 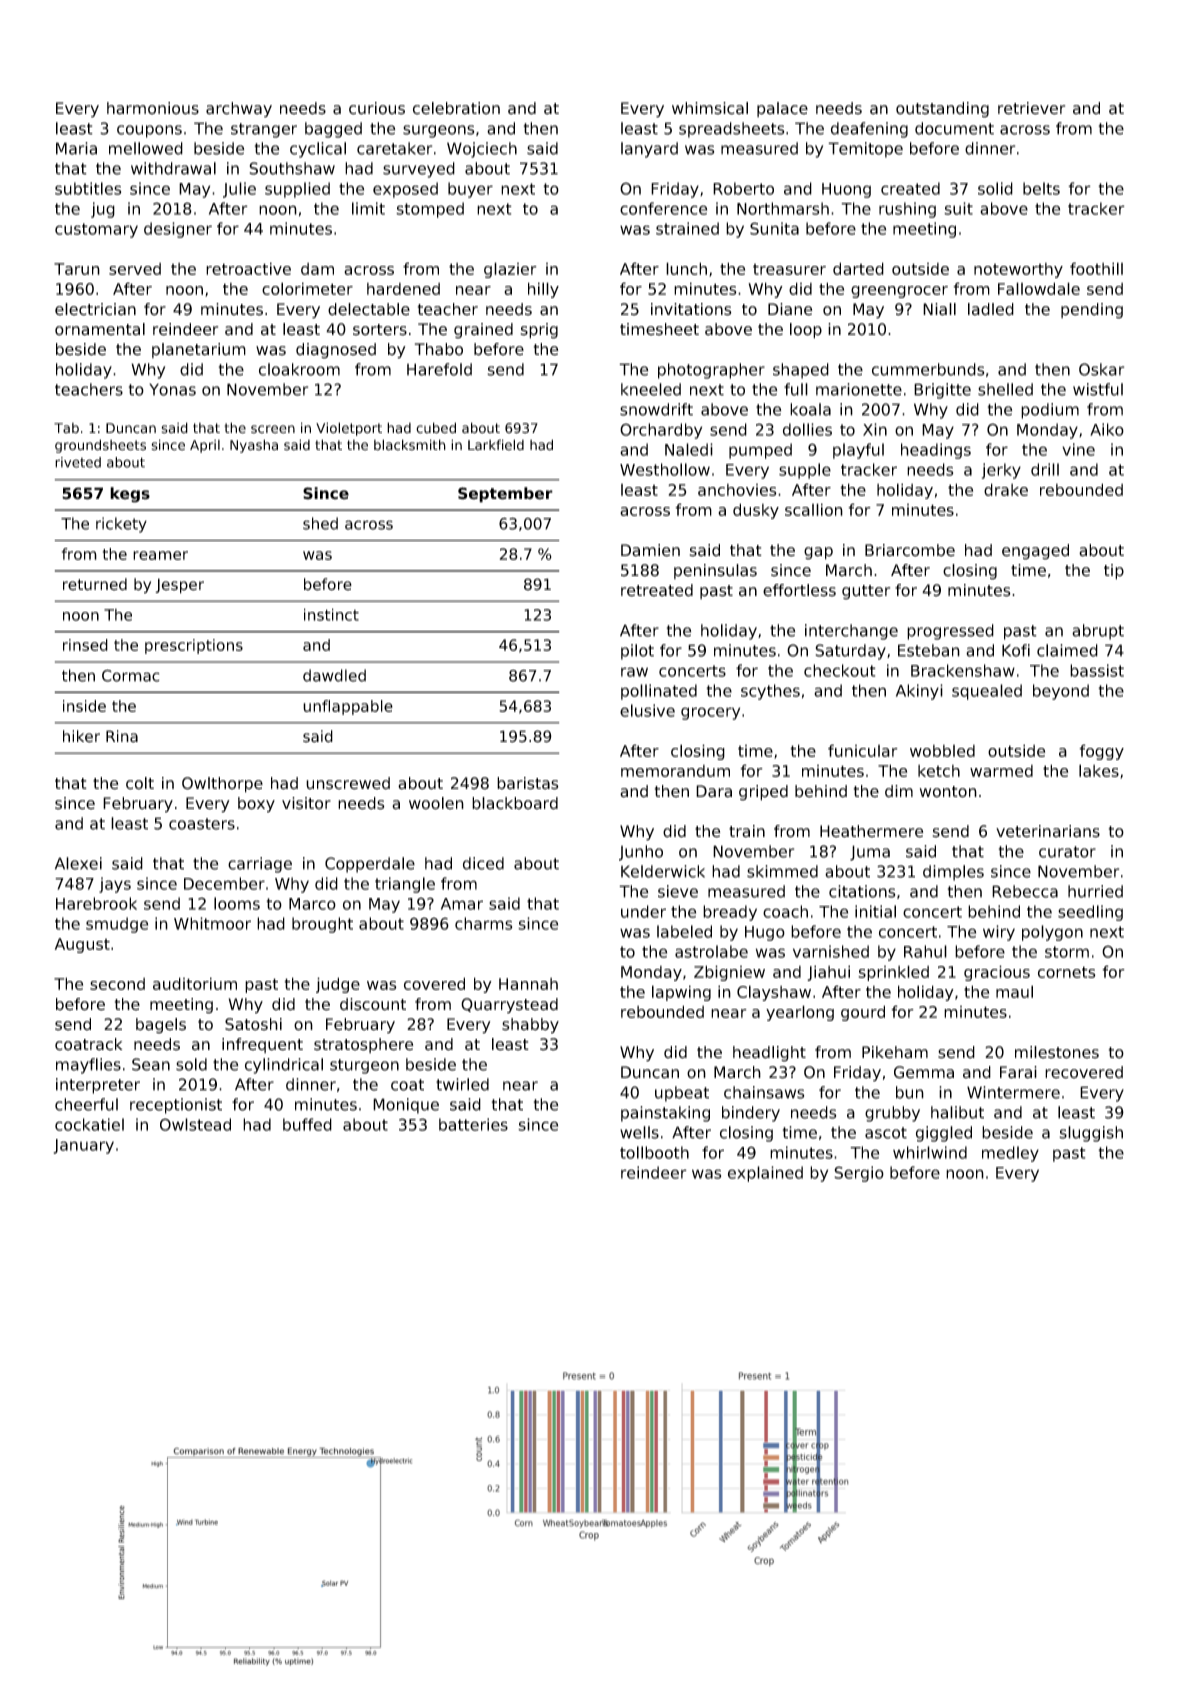 What do you see at coordinates (1005, 389) in the image?
I see `shelled` at bounding box center [1005, 389].
